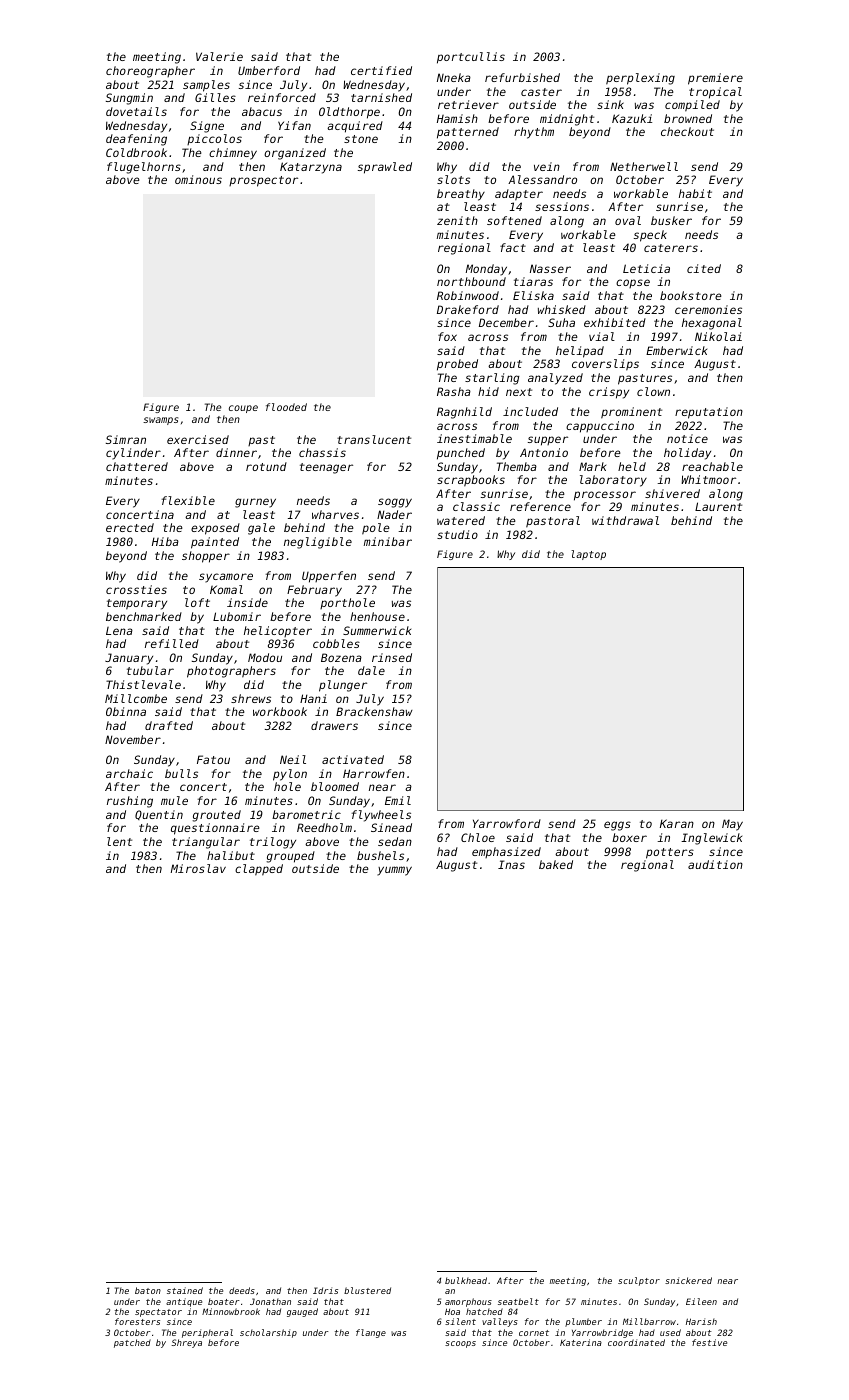 The height and width of the page is (1400, 849). I want to click on January, so click(129, 659).
